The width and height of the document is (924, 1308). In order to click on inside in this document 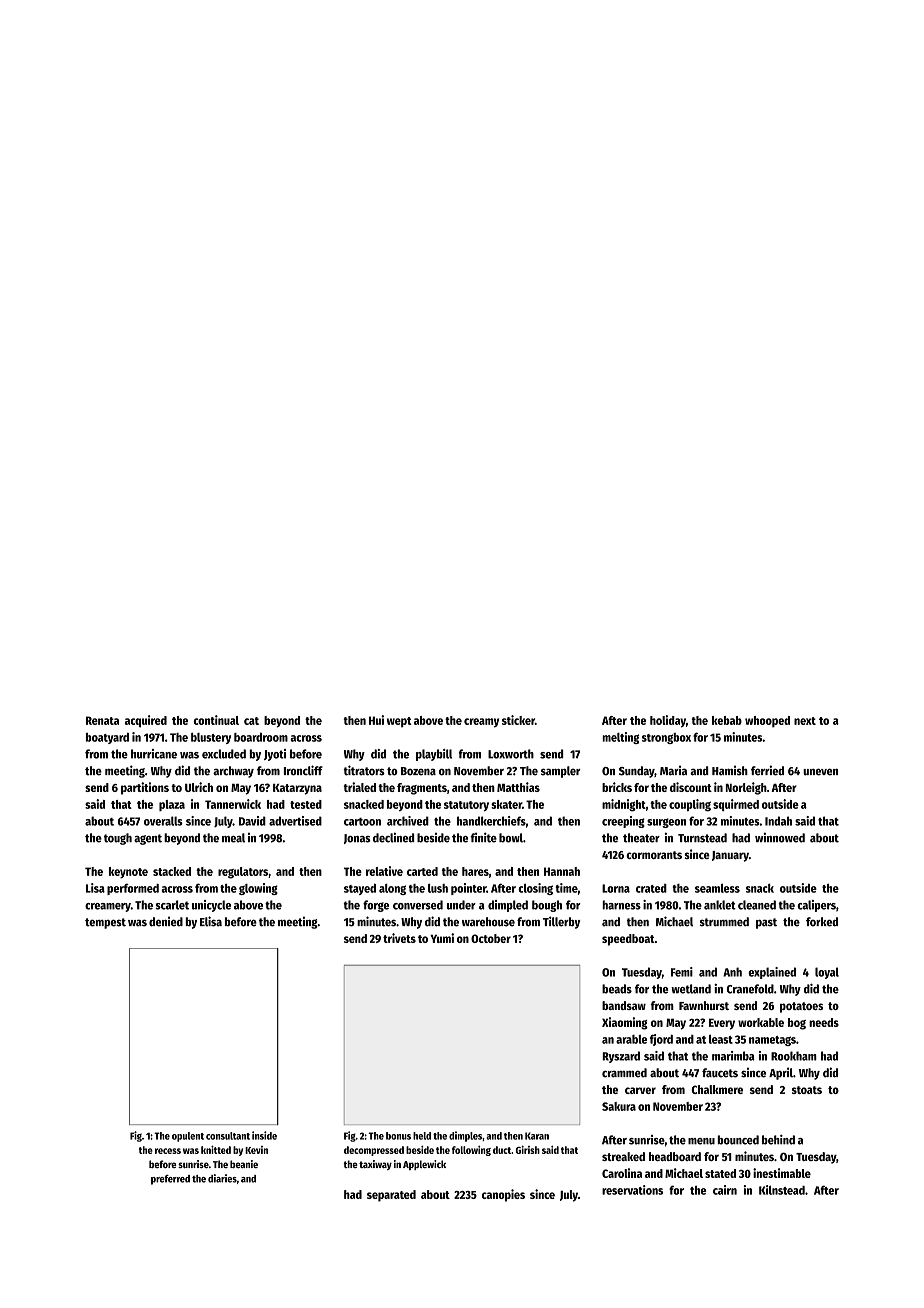, I will do `click(264, 1135)`.
